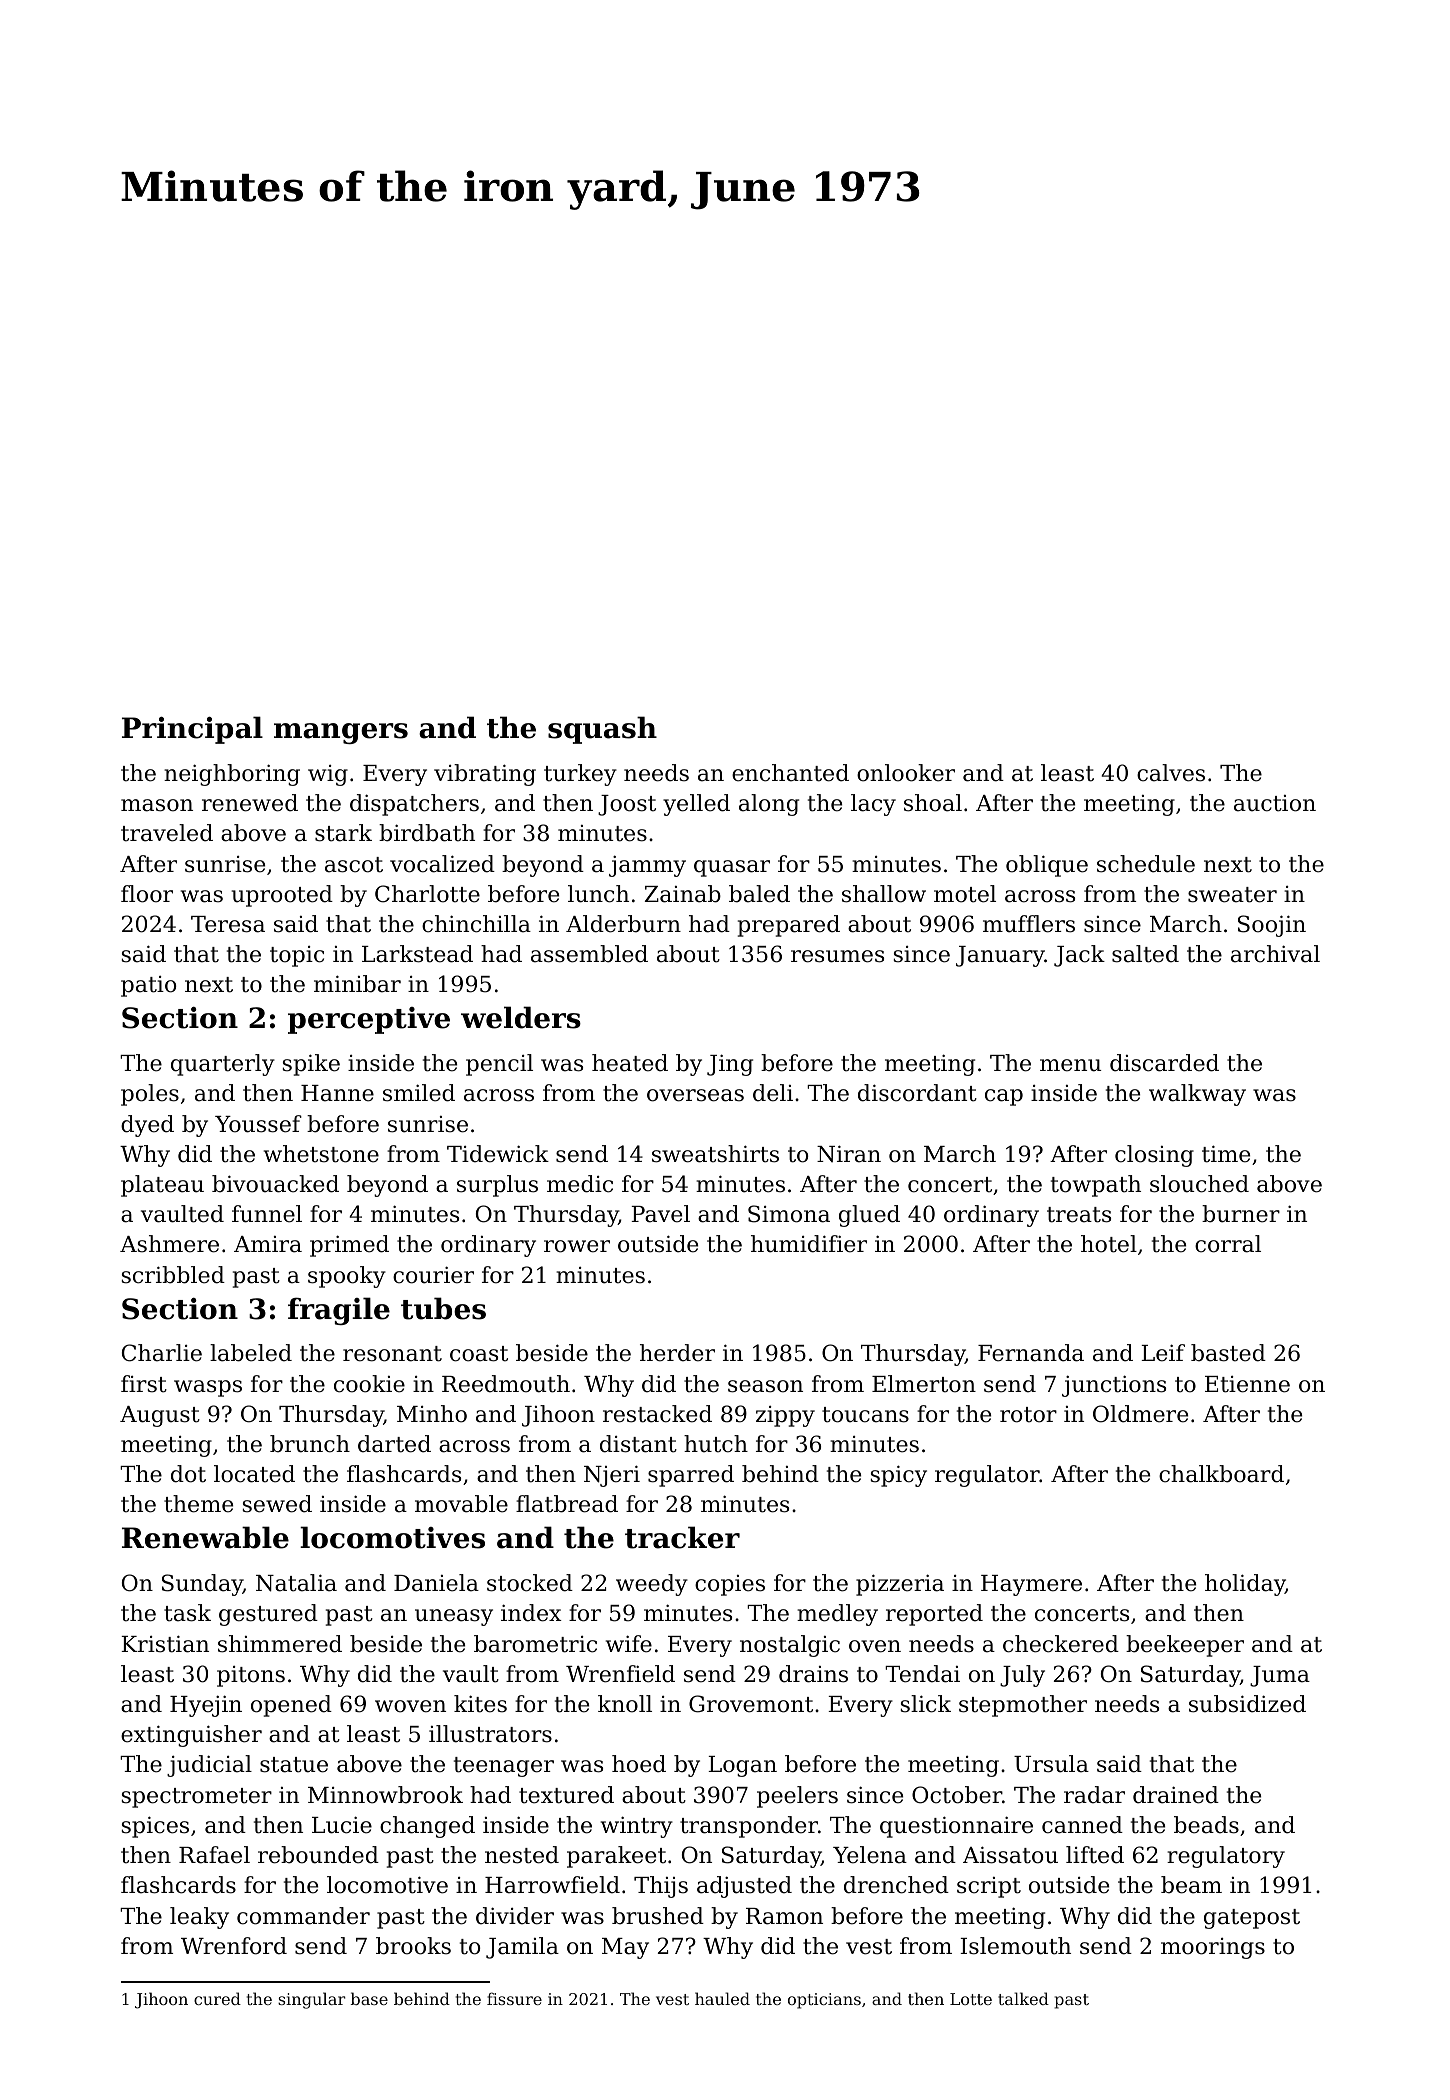 This screenshot has width=1450, height=2100. What do you see at coordinates (1079, 1215) in the screenshot?
I see `treats` at bounding box center [1079, 1215].
